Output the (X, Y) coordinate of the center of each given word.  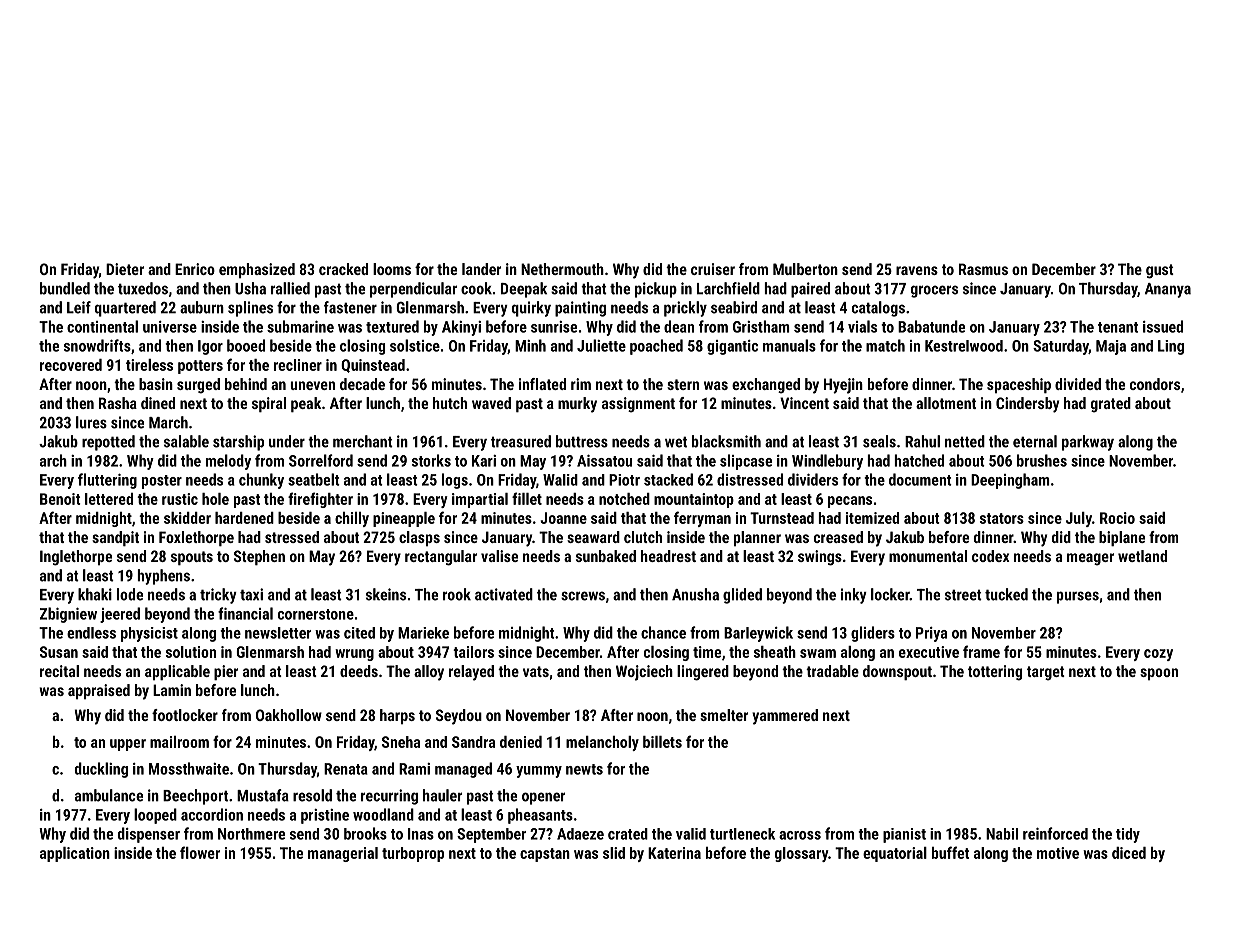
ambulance (109, 795)
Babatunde (931, 326)
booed (246, 345)
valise (499, 556)
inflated (542, 384)
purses (1078, 597)
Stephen (259, 557)
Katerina (674, 853)
